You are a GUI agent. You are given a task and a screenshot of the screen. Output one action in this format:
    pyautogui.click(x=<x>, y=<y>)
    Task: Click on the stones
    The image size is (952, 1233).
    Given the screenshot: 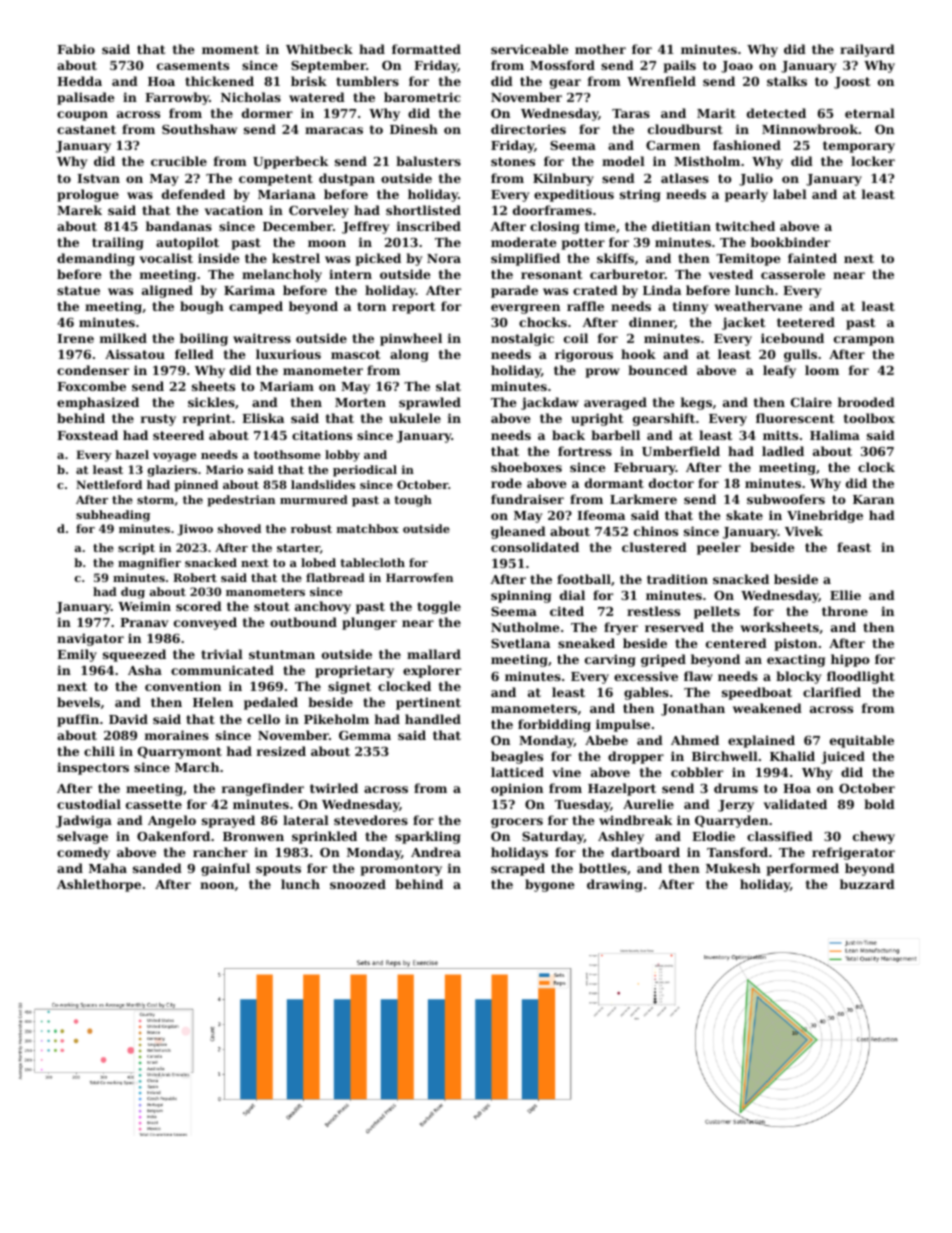 What is the action you would take?
    pyautogui.click(x=513, y=161)
